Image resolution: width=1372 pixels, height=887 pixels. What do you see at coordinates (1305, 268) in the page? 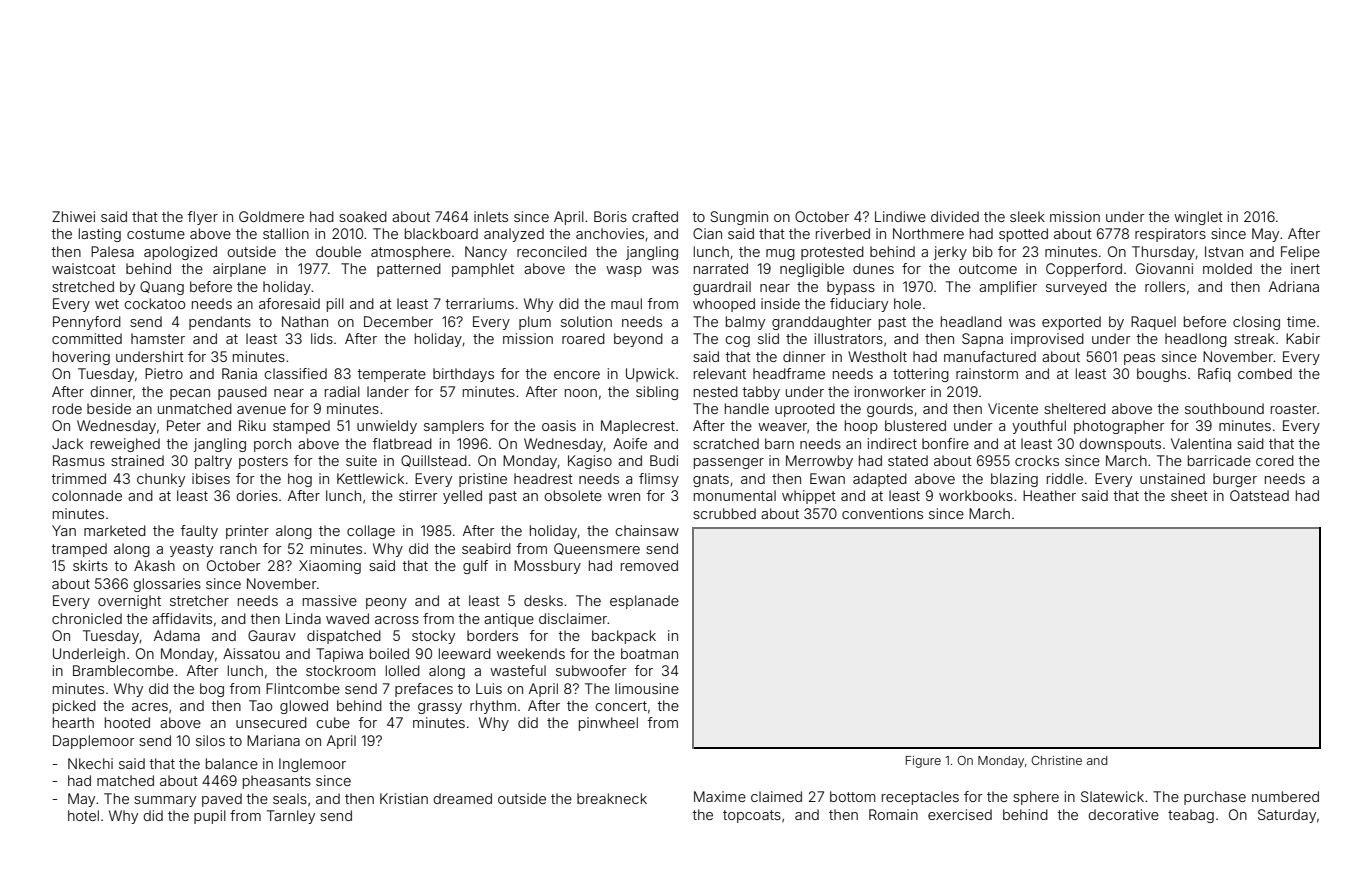
I see `inert` at bounding box center [1305, 268].
